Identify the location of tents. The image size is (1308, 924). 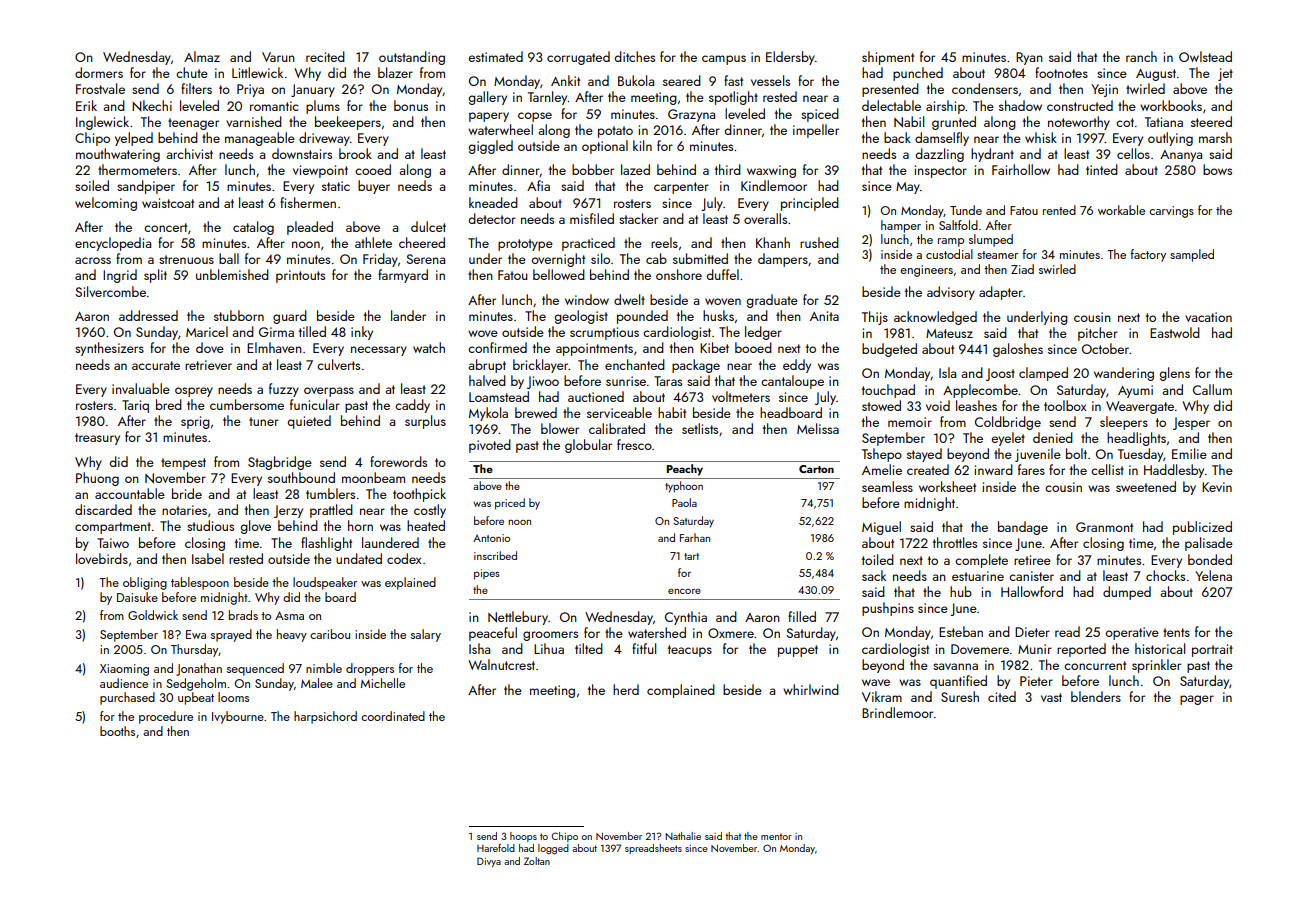
(1176, 632).
